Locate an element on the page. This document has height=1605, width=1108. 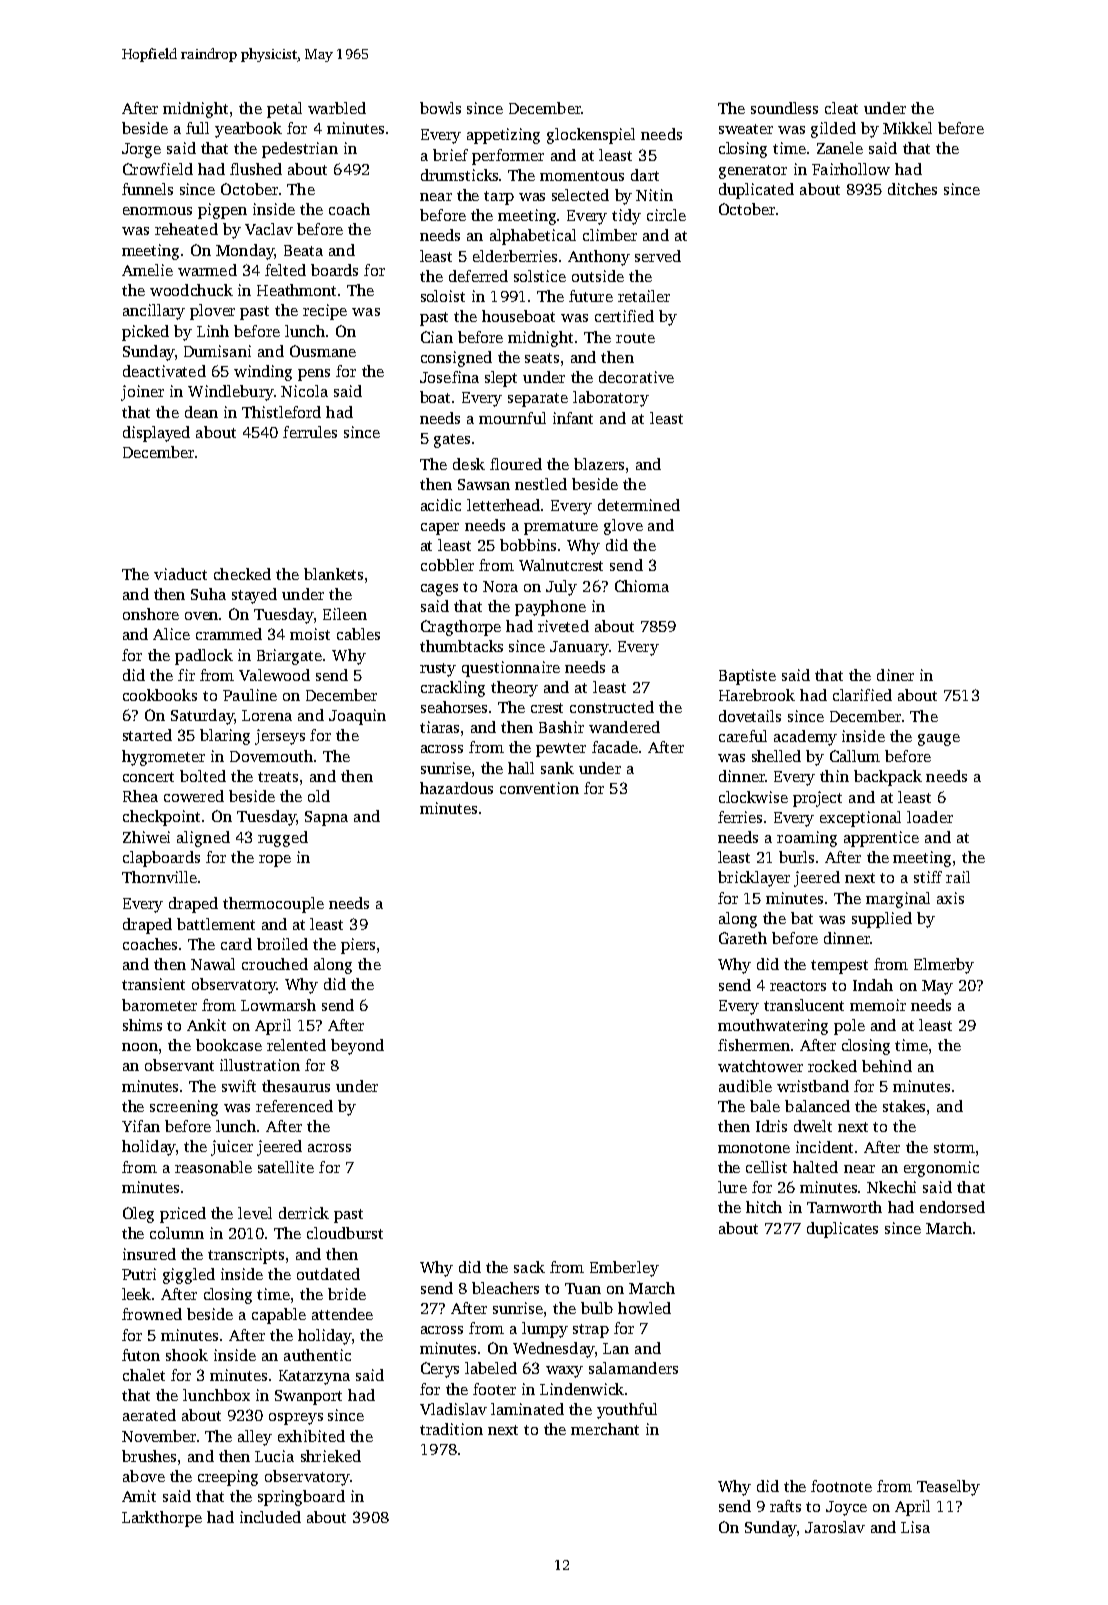
pedestrian is located at coordinates (300, 150).
